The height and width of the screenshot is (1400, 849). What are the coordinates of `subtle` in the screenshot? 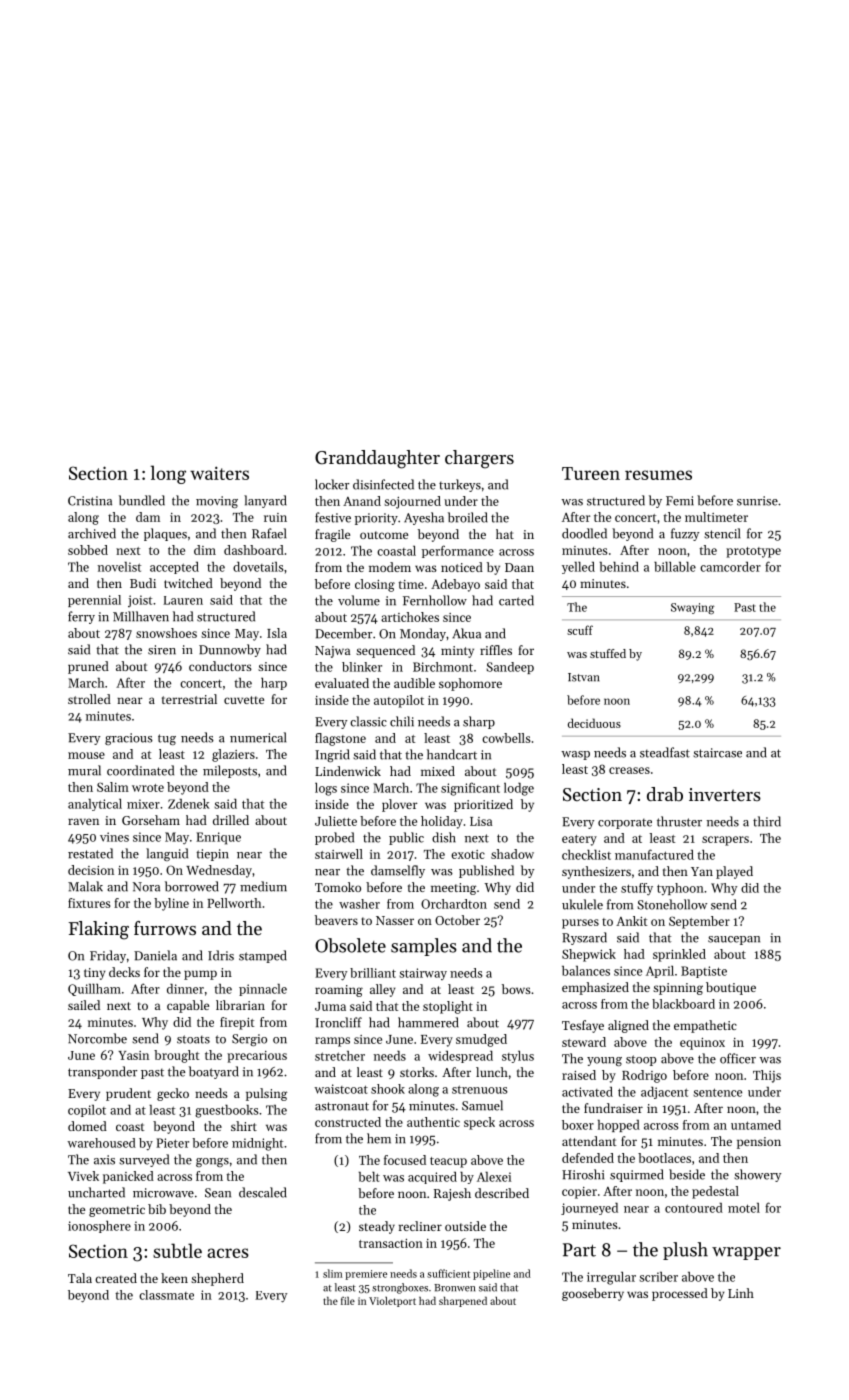 It's located at (177, 1250).
